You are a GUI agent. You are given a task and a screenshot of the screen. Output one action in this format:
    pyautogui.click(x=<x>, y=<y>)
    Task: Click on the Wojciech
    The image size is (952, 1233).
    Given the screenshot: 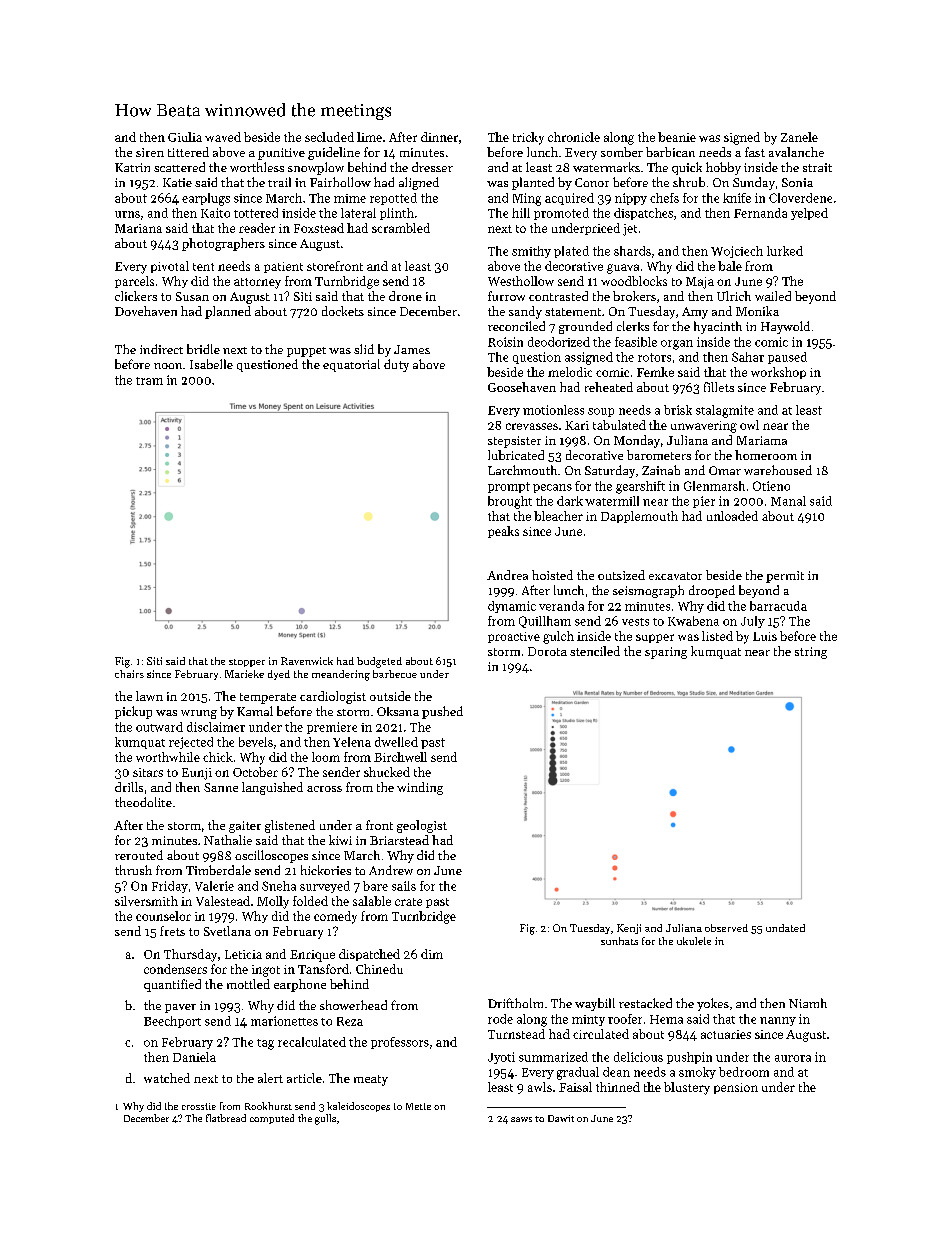 What is the action you would take?
    pyautogui.click(x=737, y=252)
